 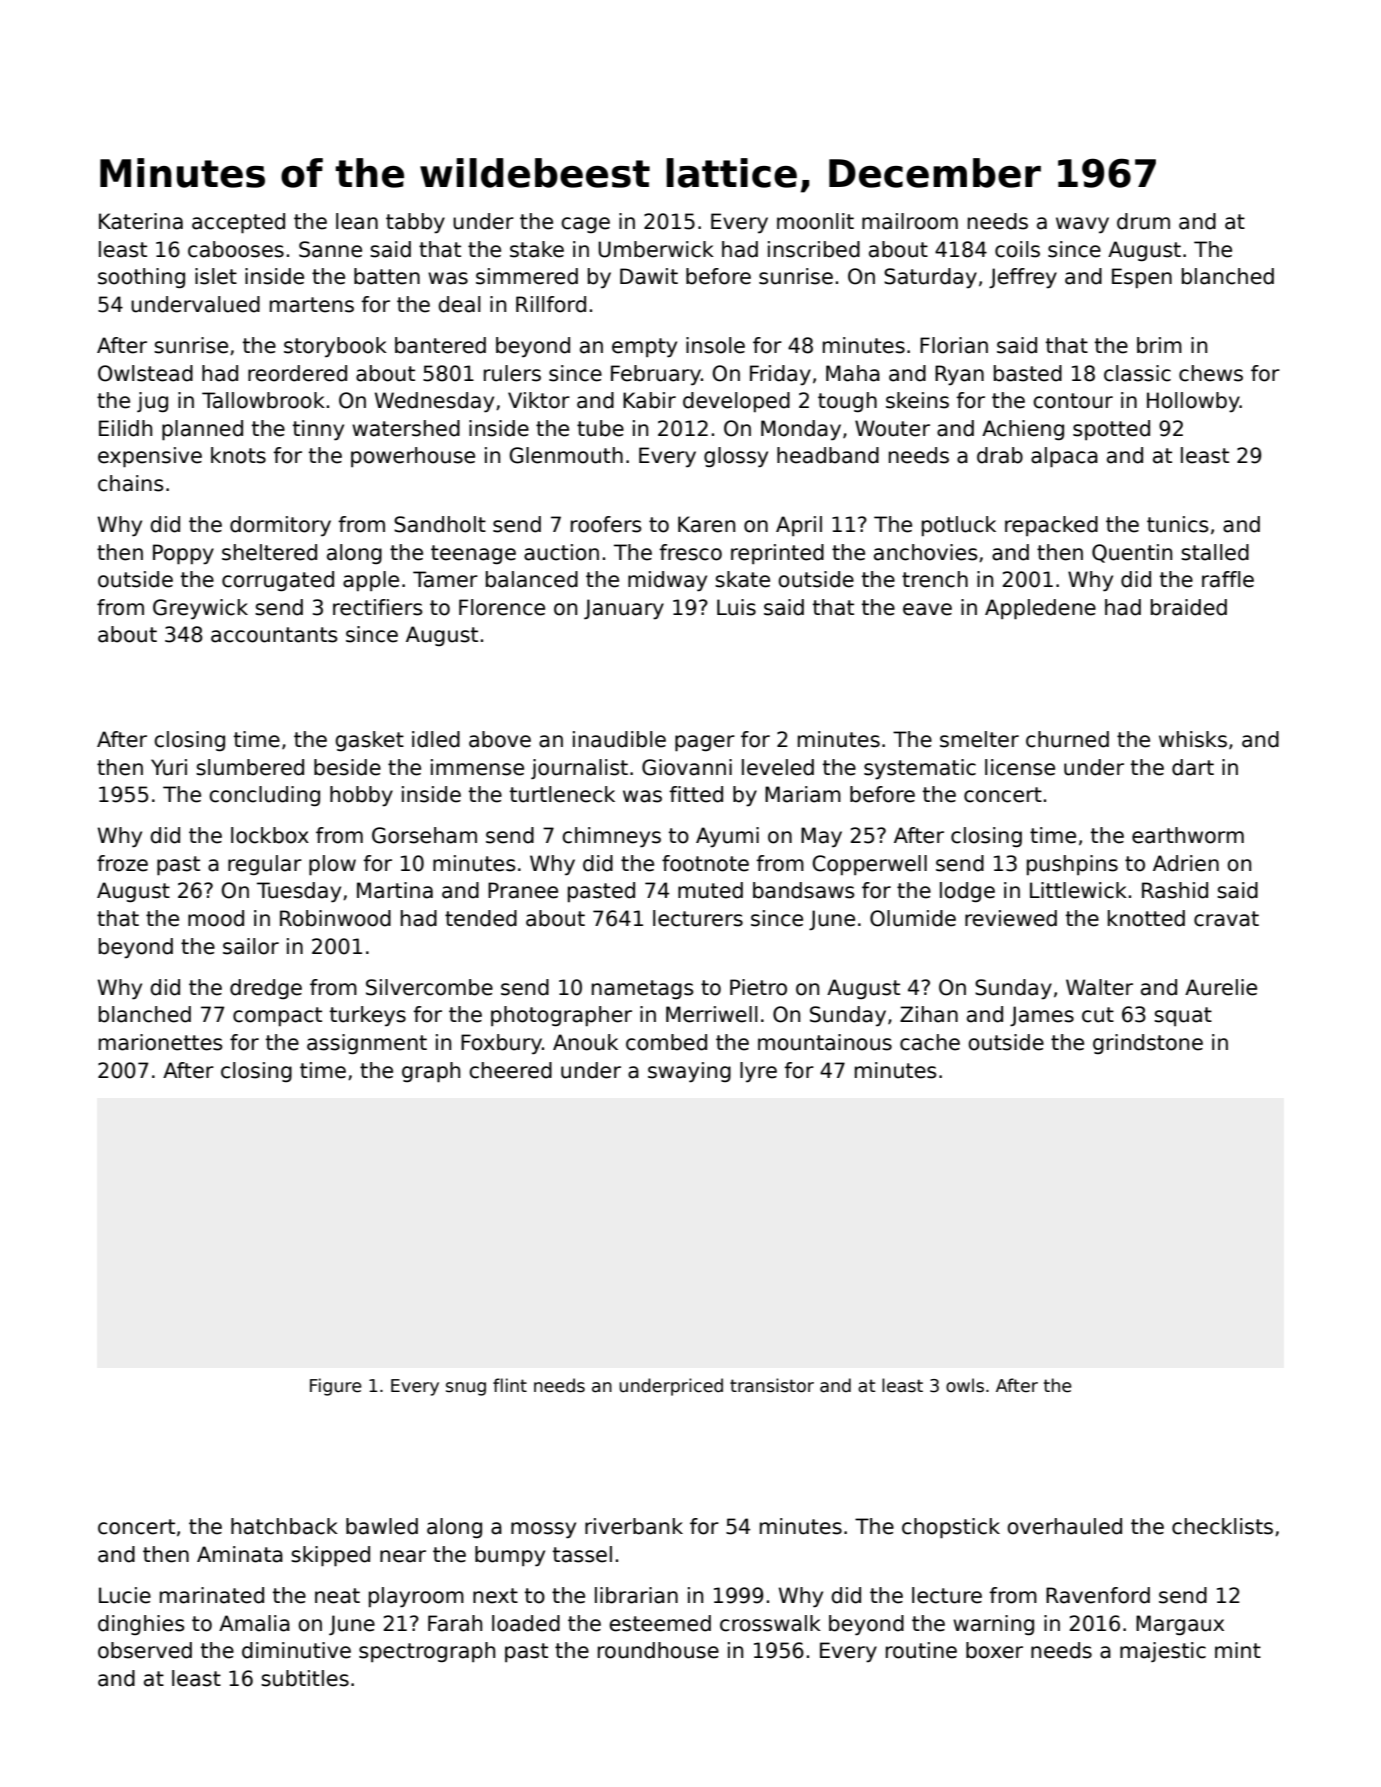 What do you see at coordinates (305, 1678) in the screenshot?
I see `subtitles` at bounding box center [305, 1678].
